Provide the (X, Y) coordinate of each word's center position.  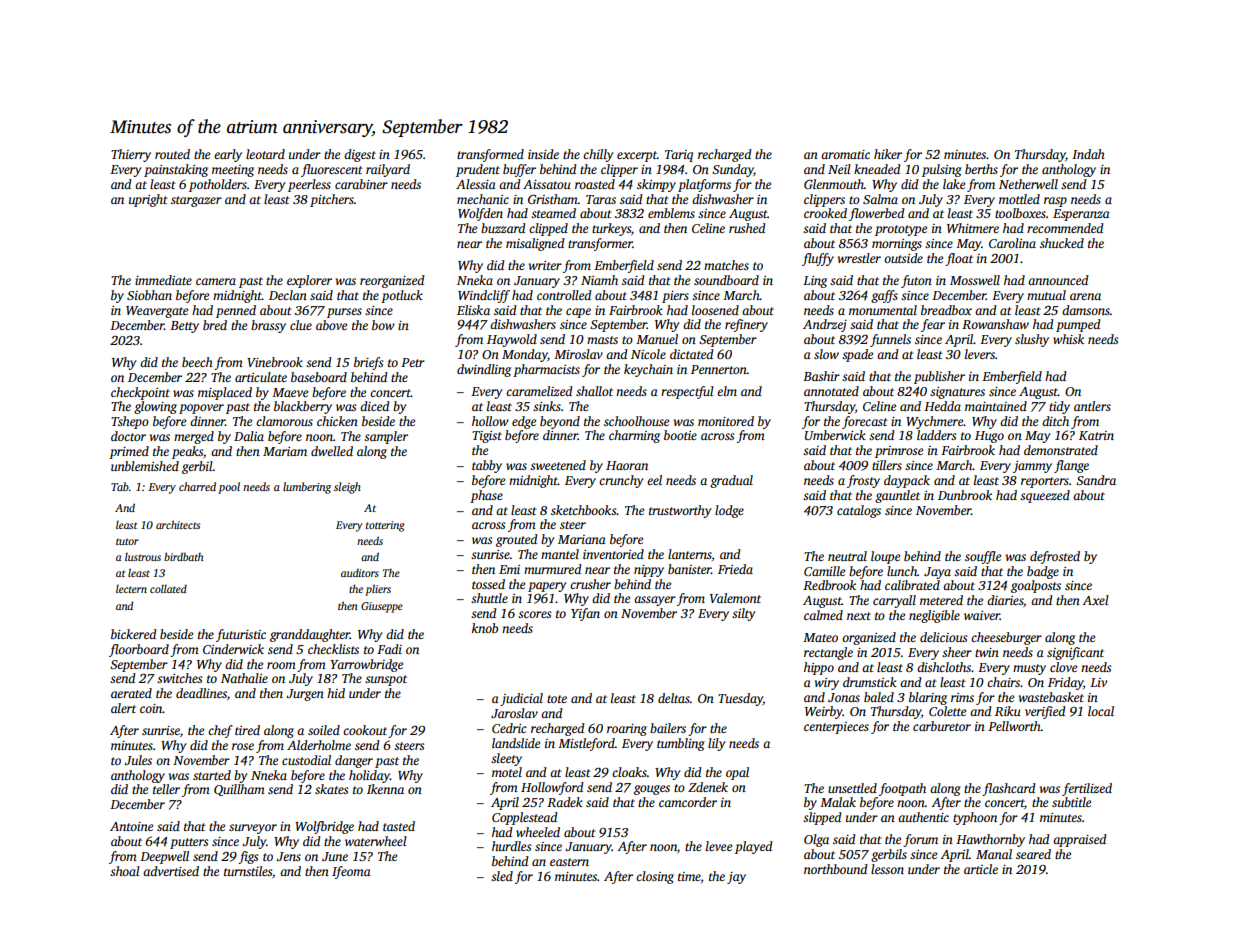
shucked (1062, 243)
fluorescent (332, 170)
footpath (902, 789)
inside (543, 154)
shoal (125, 871)
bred (215, 325)
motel (507, 772)
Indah (1088, 154)
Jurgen (305, 695)
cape (578, 313)
